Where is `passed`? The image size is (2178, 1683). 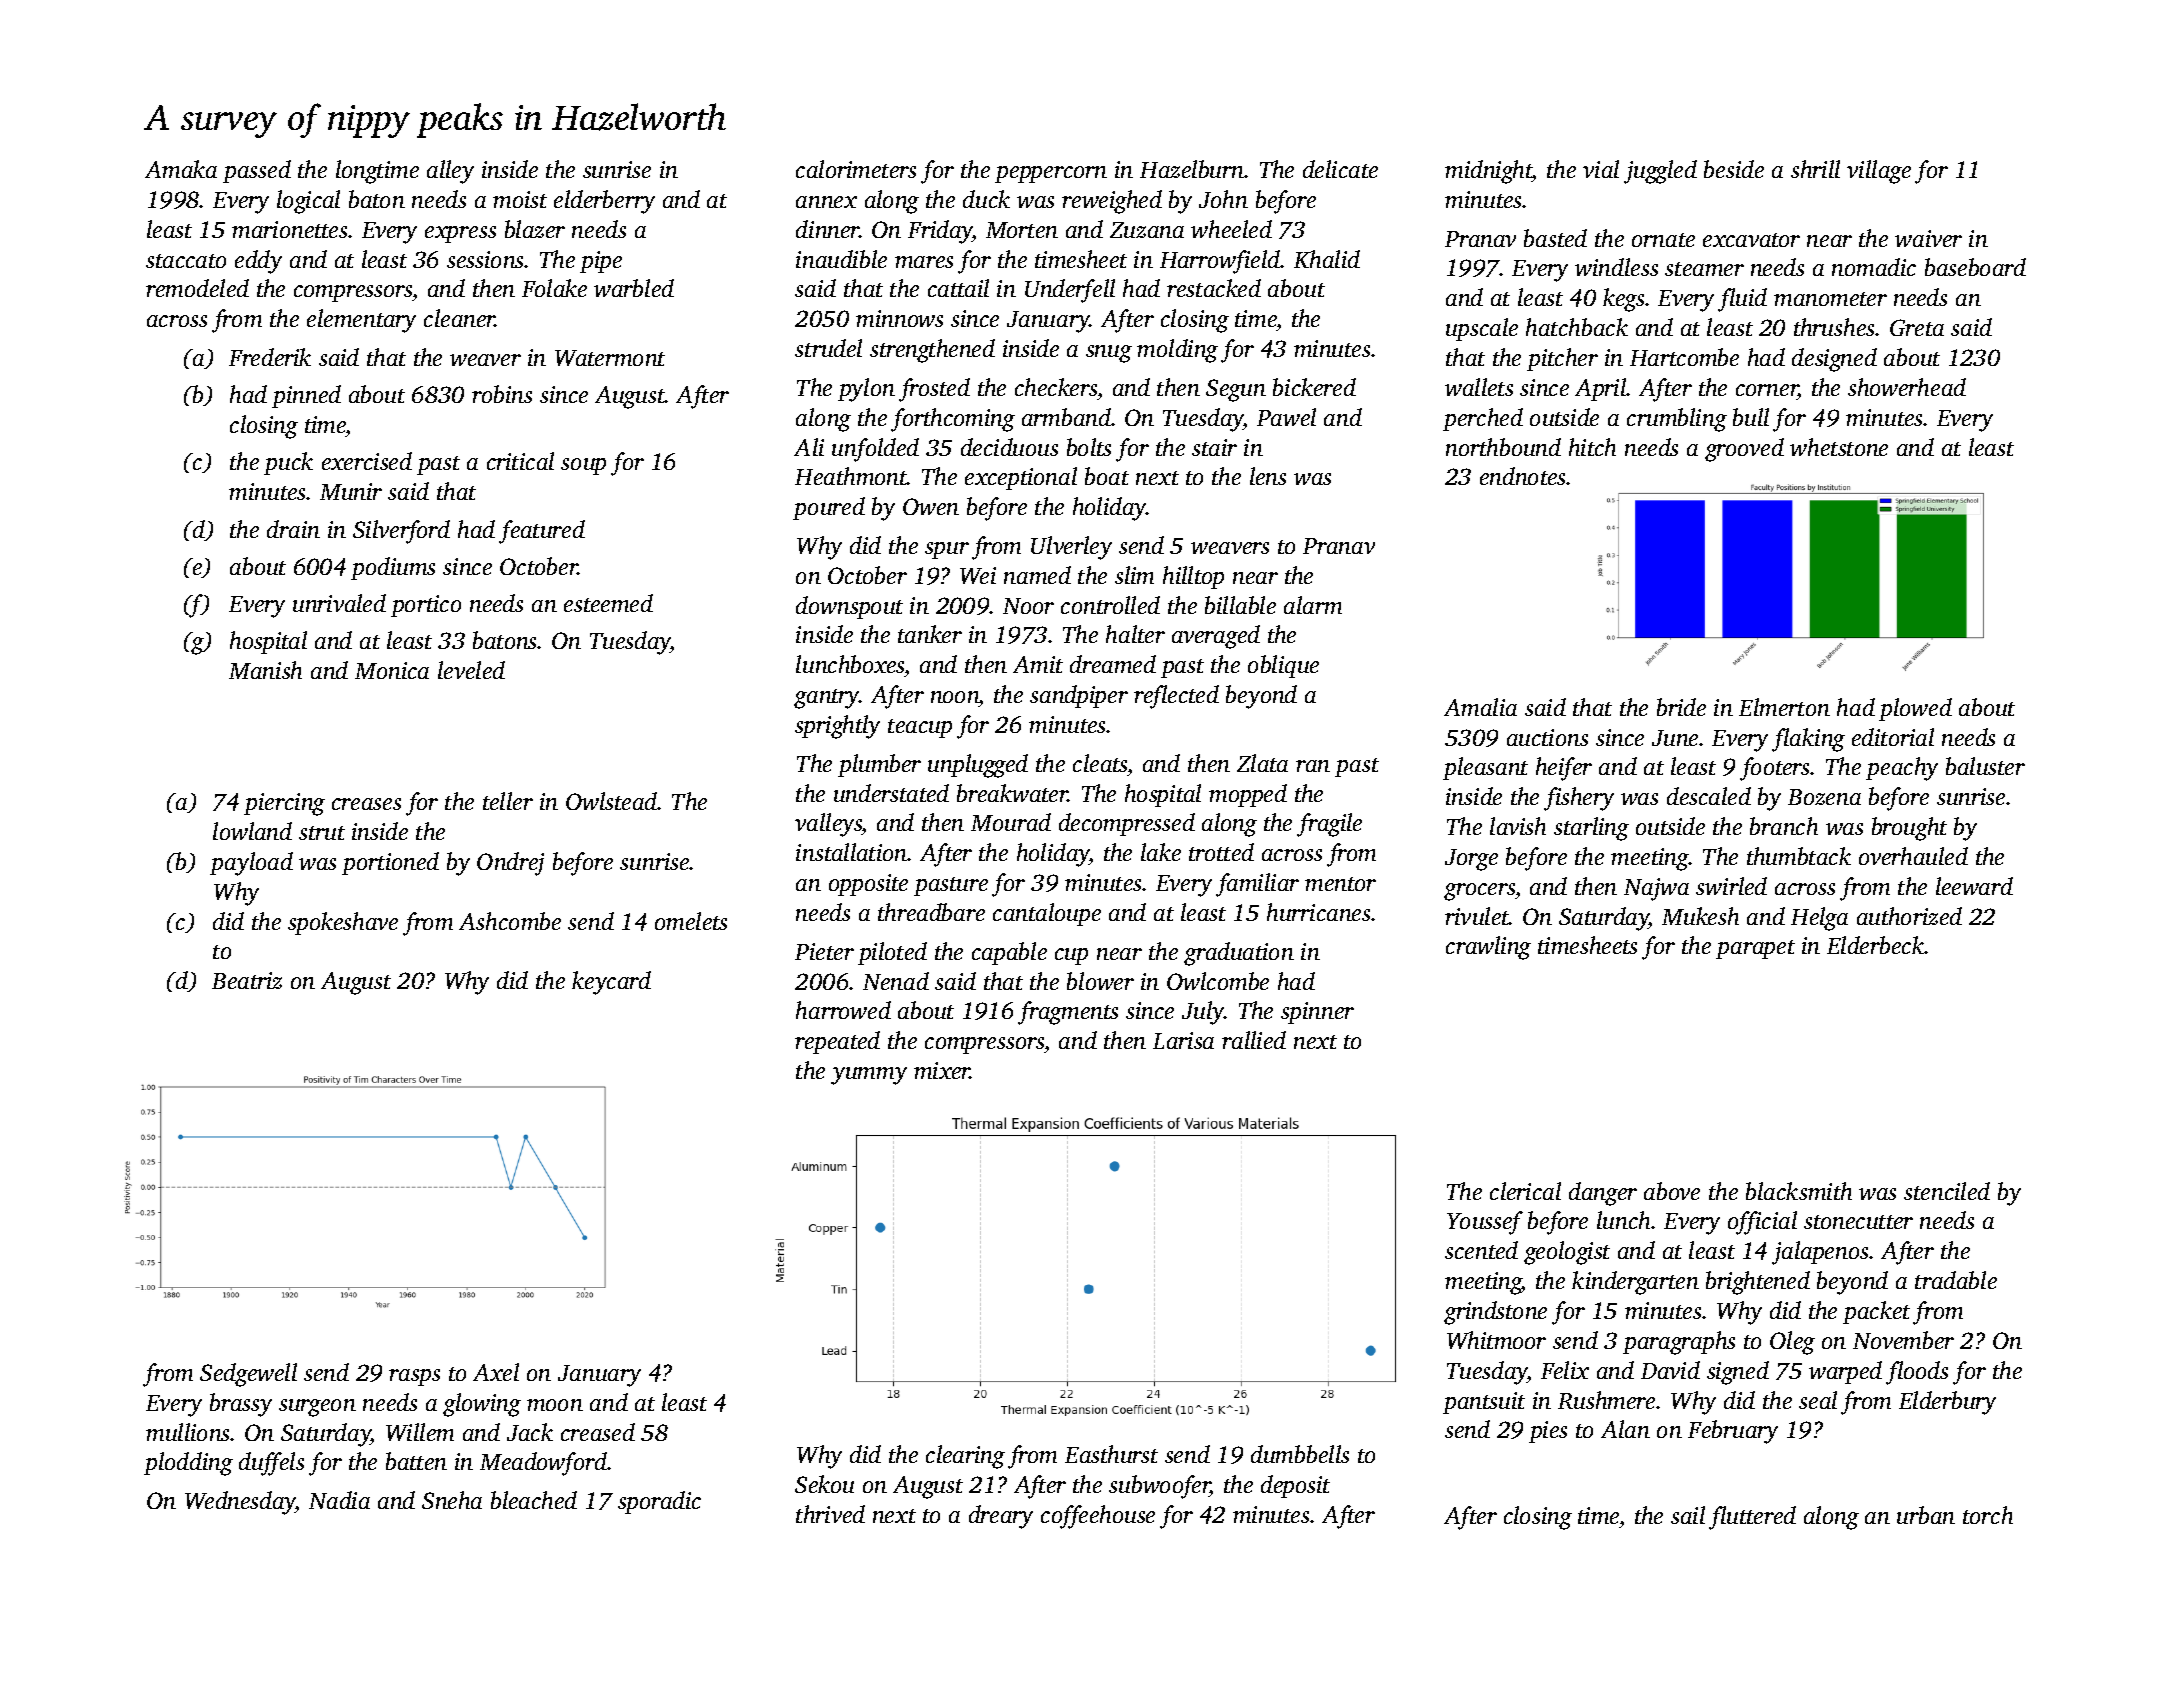
passed is located at coordinates (257, 171).
